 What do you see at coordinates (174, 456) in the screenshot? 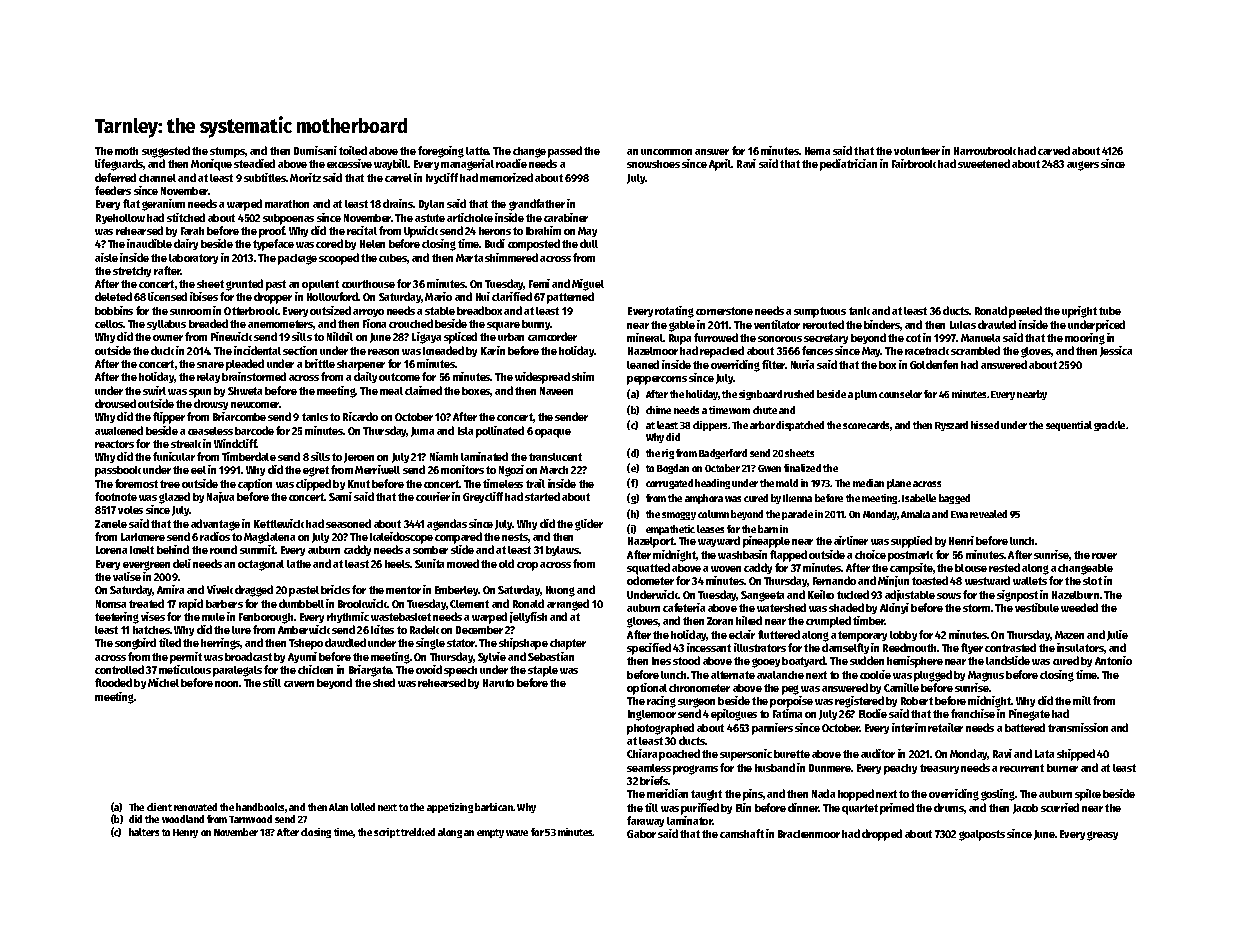
I see `funicular` at bounding box center [174, 456].
